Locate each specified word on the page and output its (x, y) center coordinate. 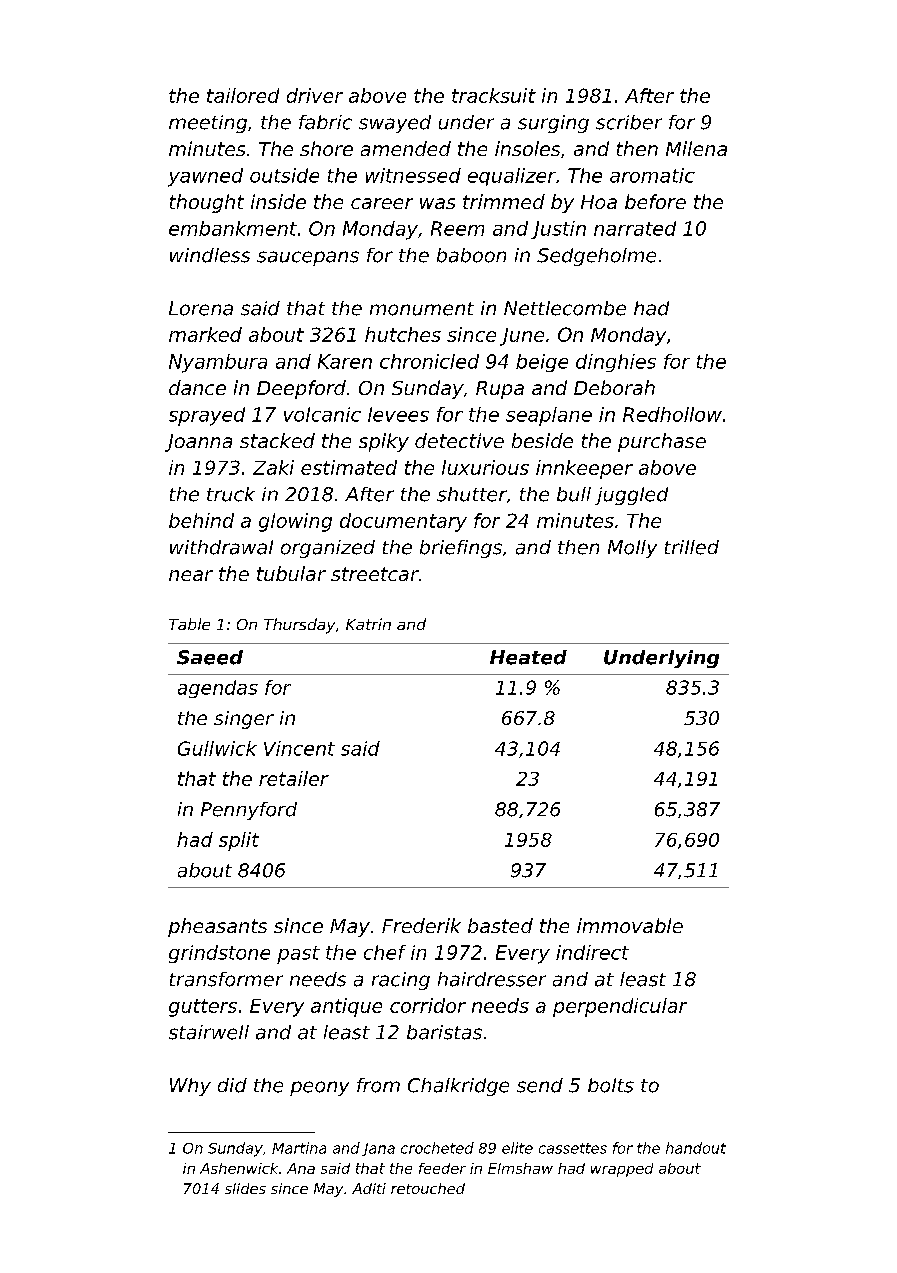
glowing (295, 522)
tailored (243, 95)
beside (542, 440)
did (232, 1085)
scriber (629, 122)
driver (315, 95)
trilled (692, 547)
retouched (428, 1188)
